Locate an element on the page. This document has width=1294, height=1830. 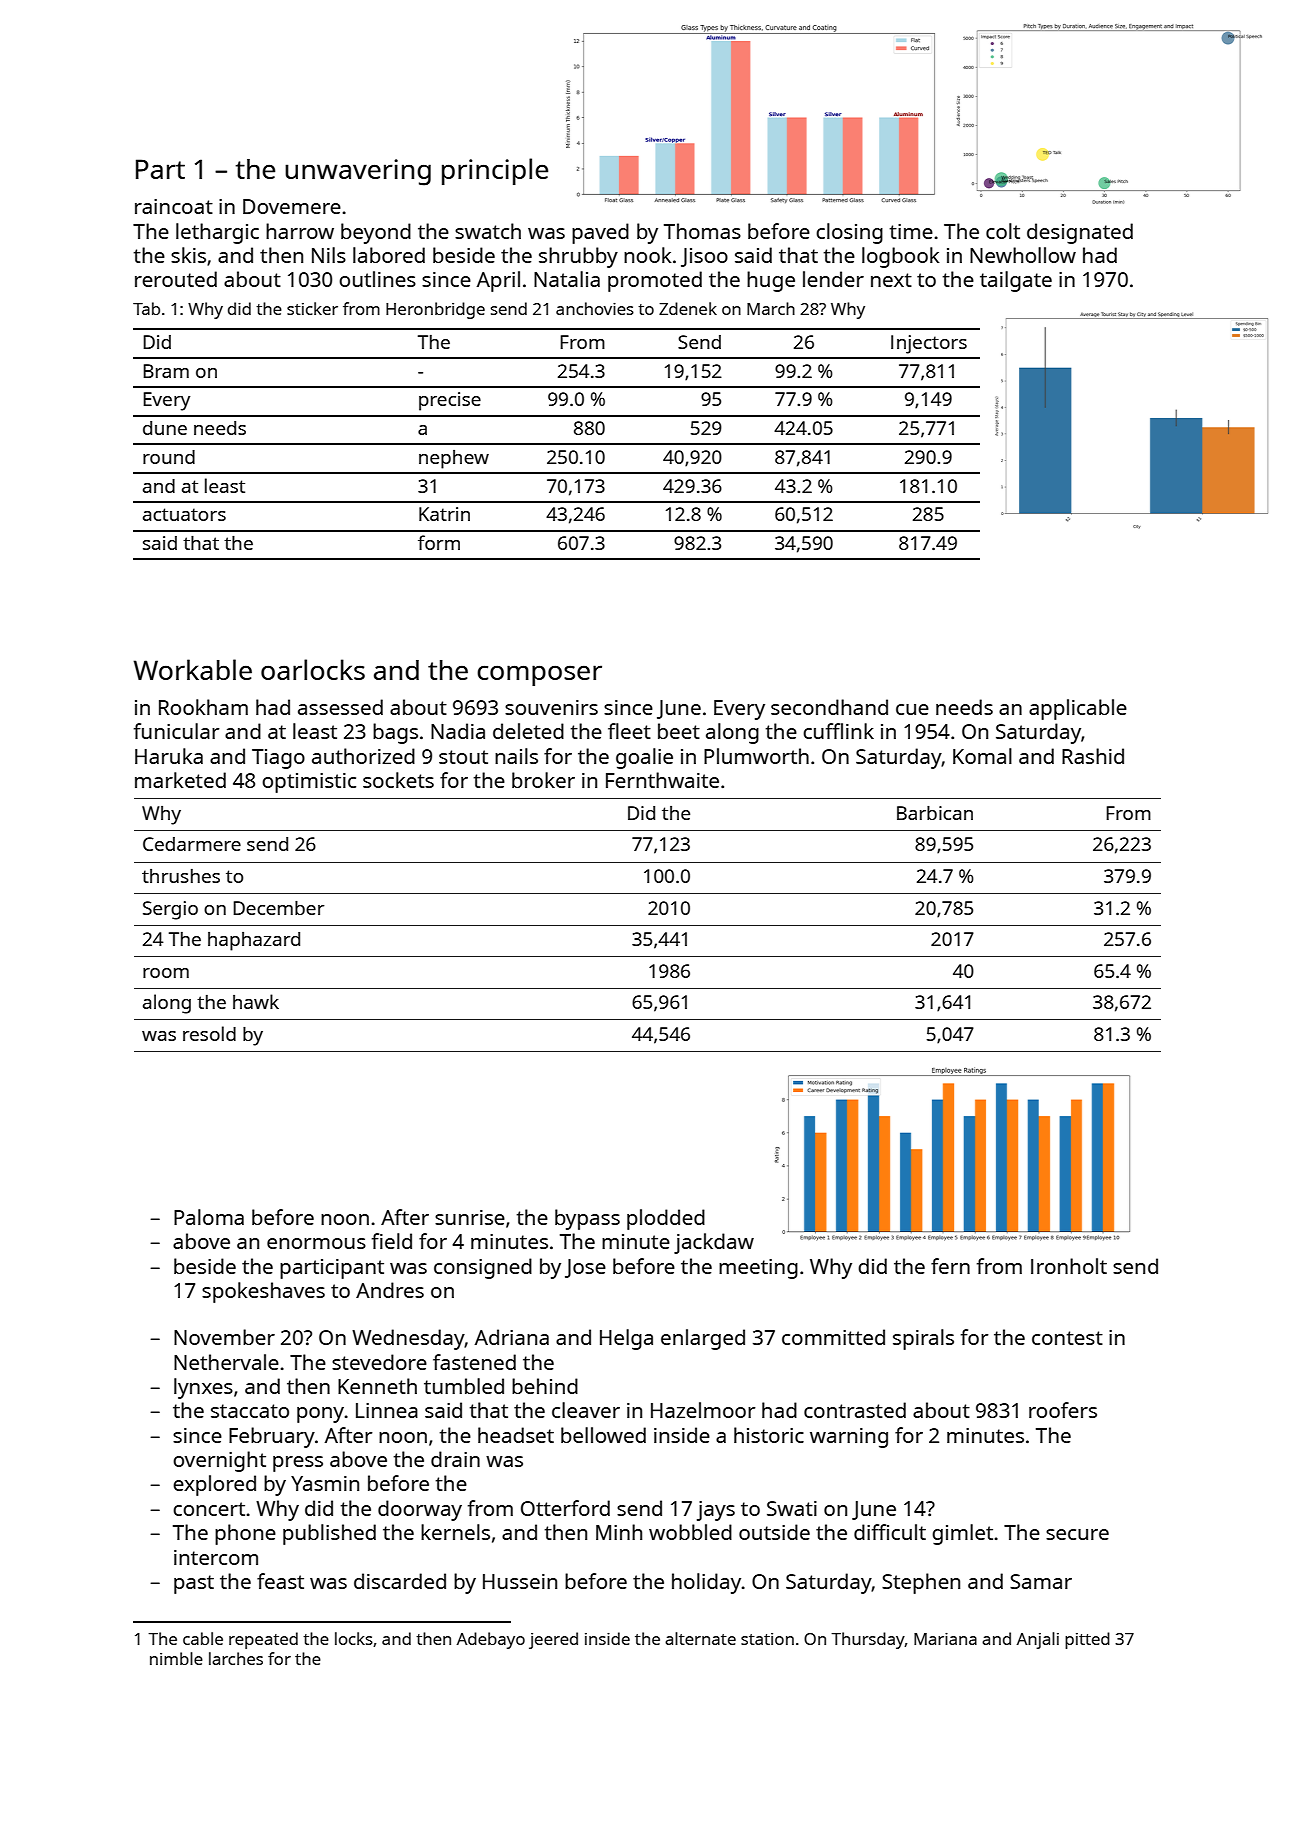
hawk is located at coordinates (256, 1001).
